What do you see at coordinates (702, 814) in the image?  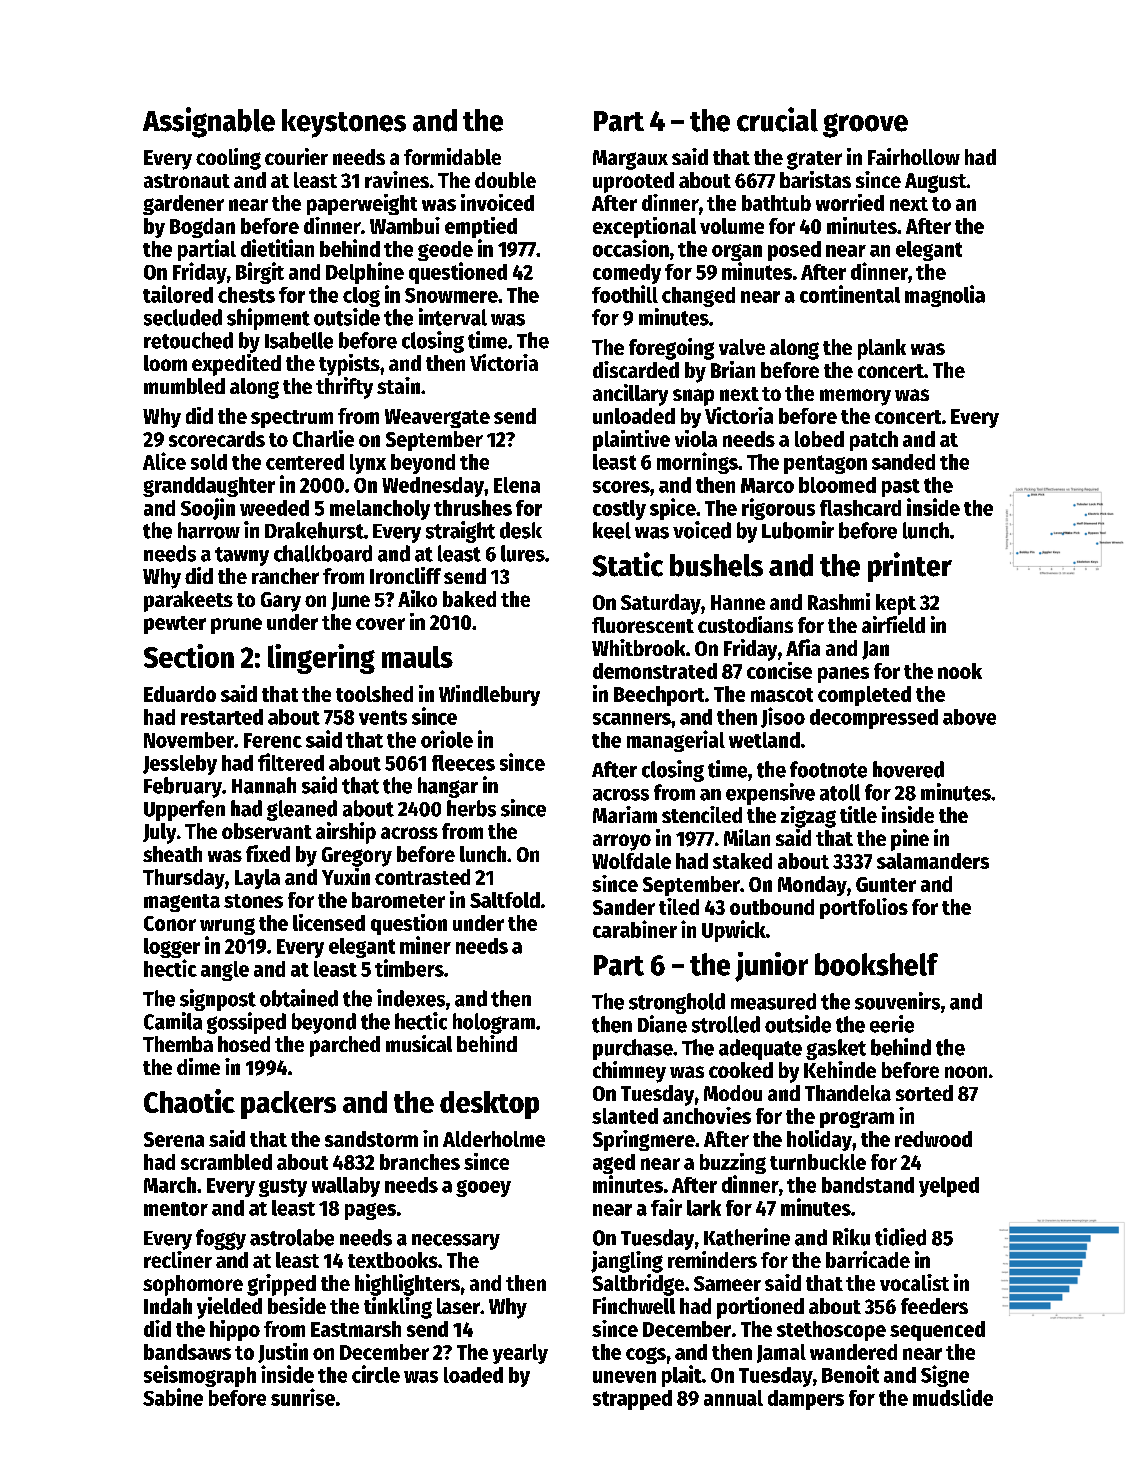 I see `stenciled` at bounding box center [702, 814].
